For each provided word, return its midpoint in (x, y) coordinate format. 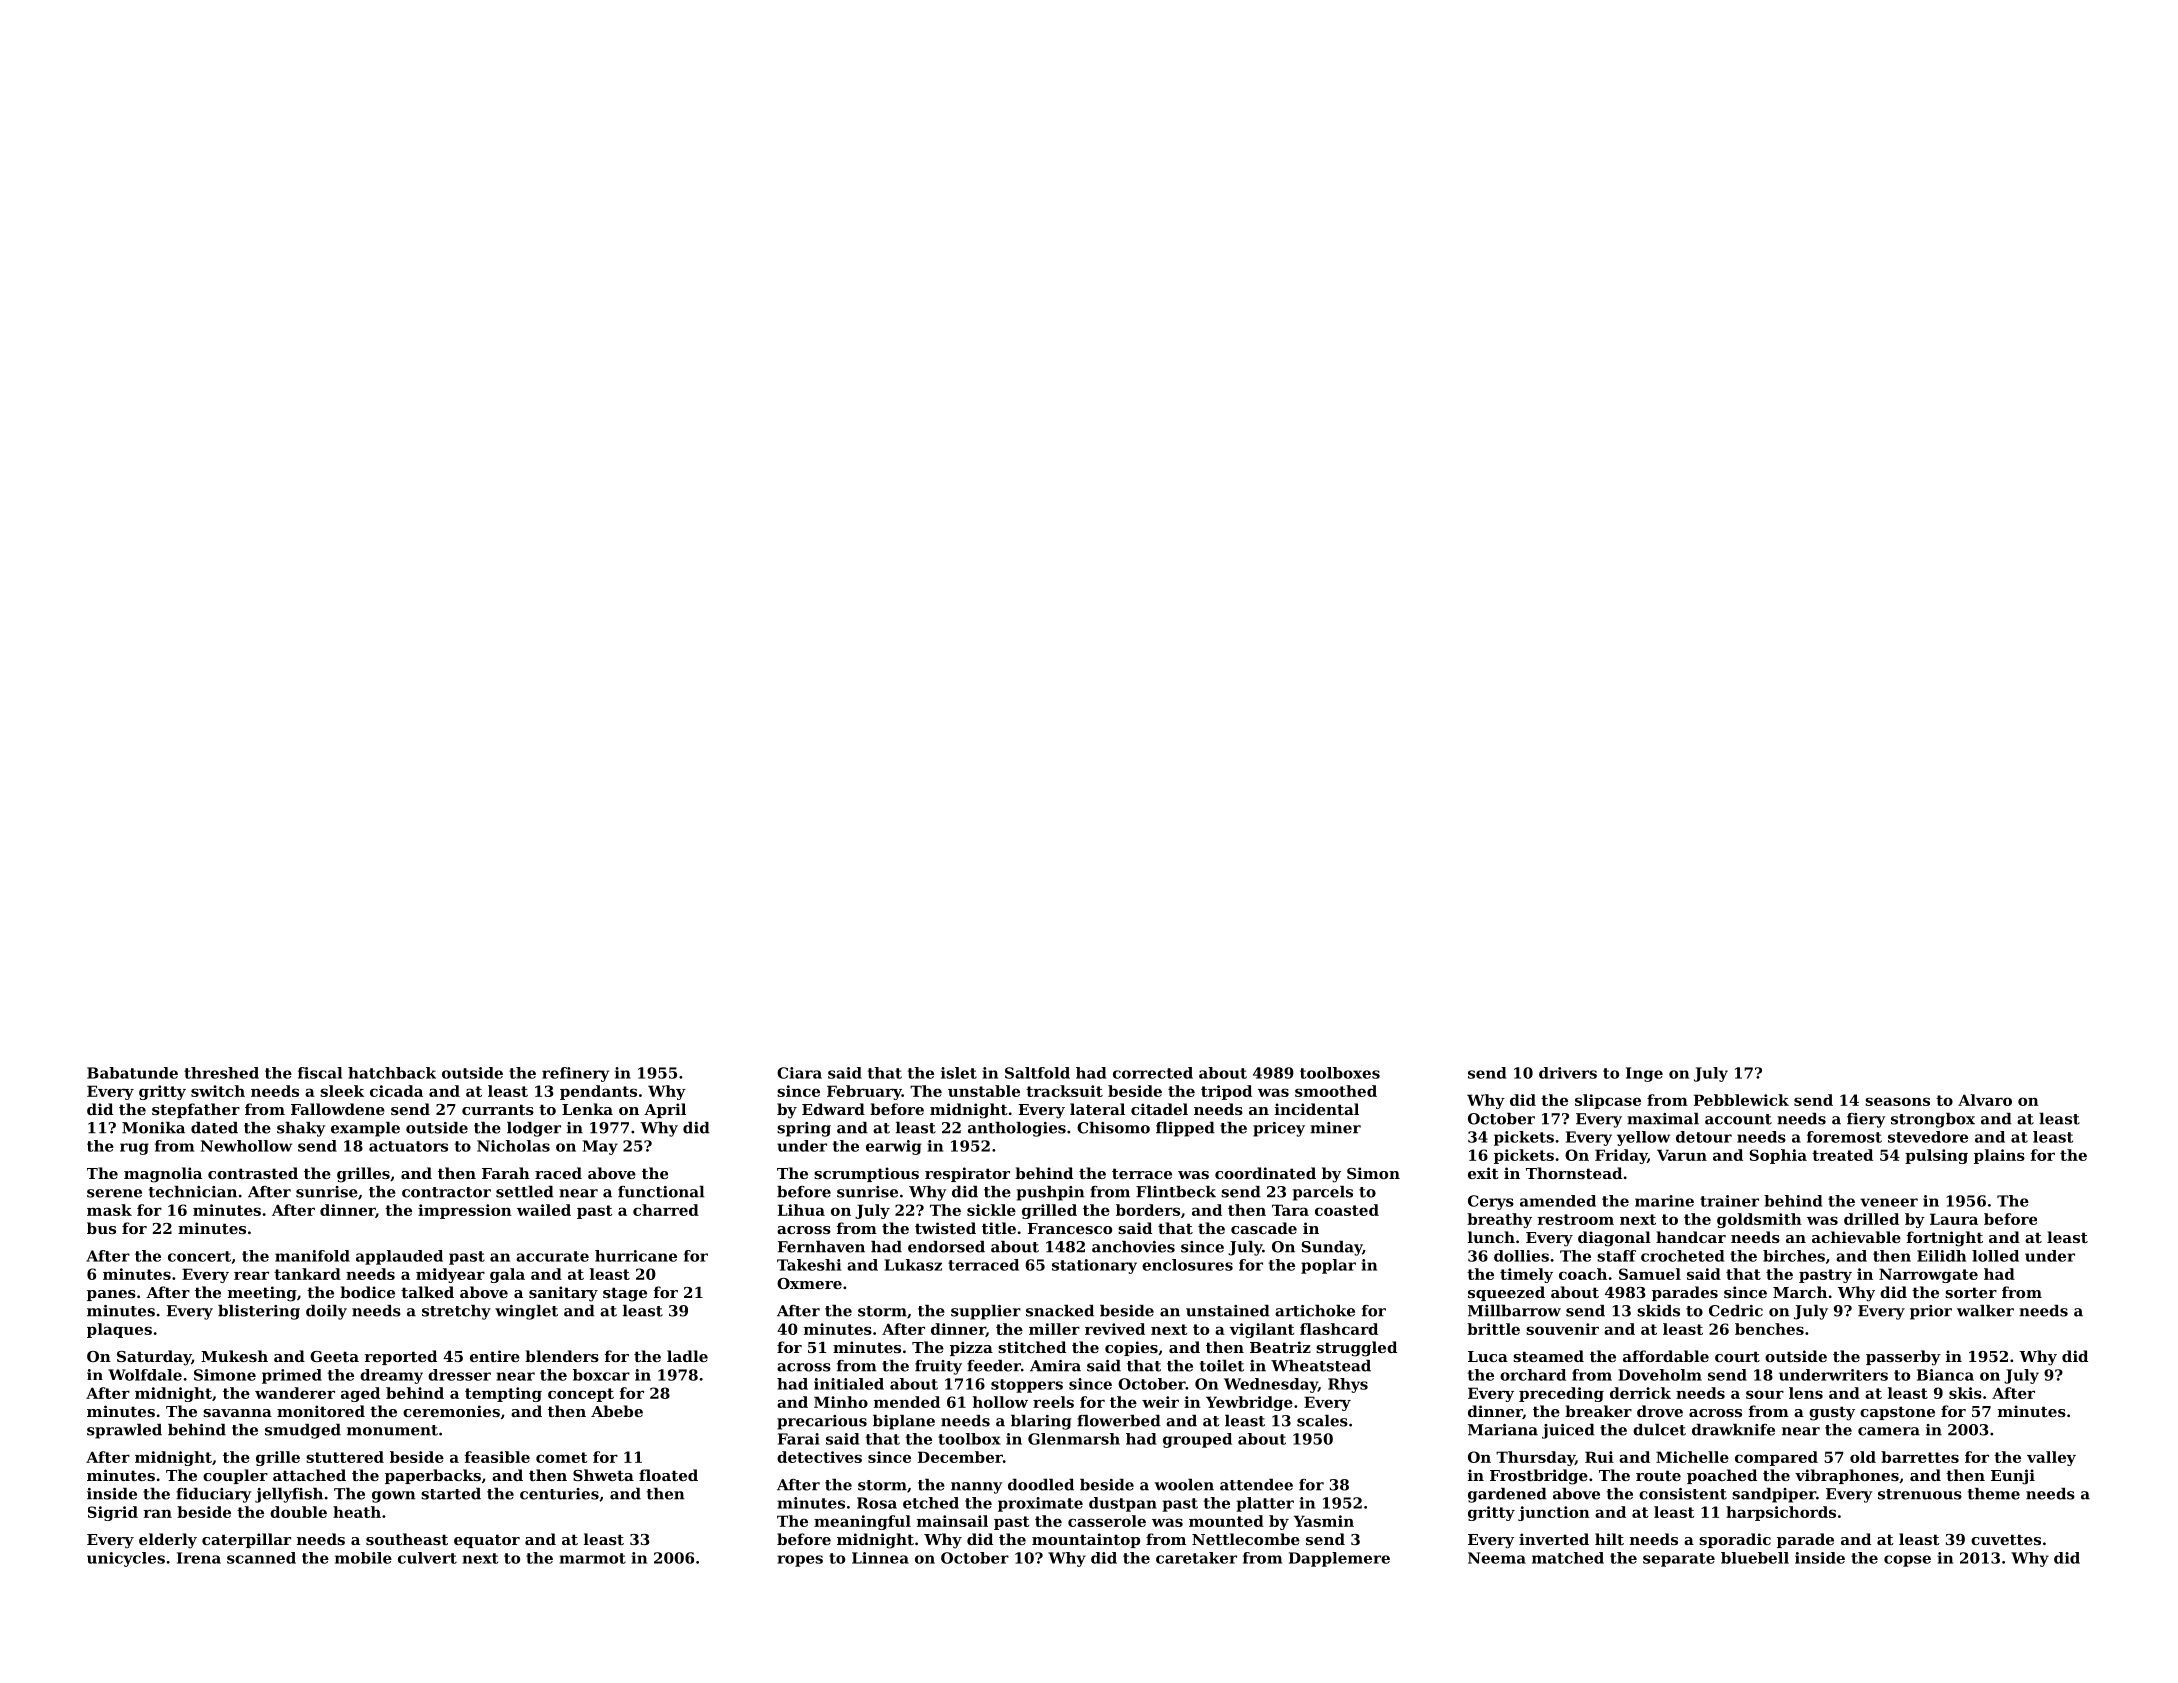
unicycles (126, 1559)
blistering (259, 1312)
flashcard (1339, 1329)
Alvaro (1985, 1100)
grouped (1197, 1440)
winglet (526, 1312)
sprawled (124, 1431)
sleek (342, 1091)
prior (1931, 1312)
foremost (1844, 1137)
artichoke (1315, 1311)
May (600, 1147)
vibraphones (1847, 1476)
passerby (1903, 1358)
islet (959, 1073)
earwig (894, 1147)
